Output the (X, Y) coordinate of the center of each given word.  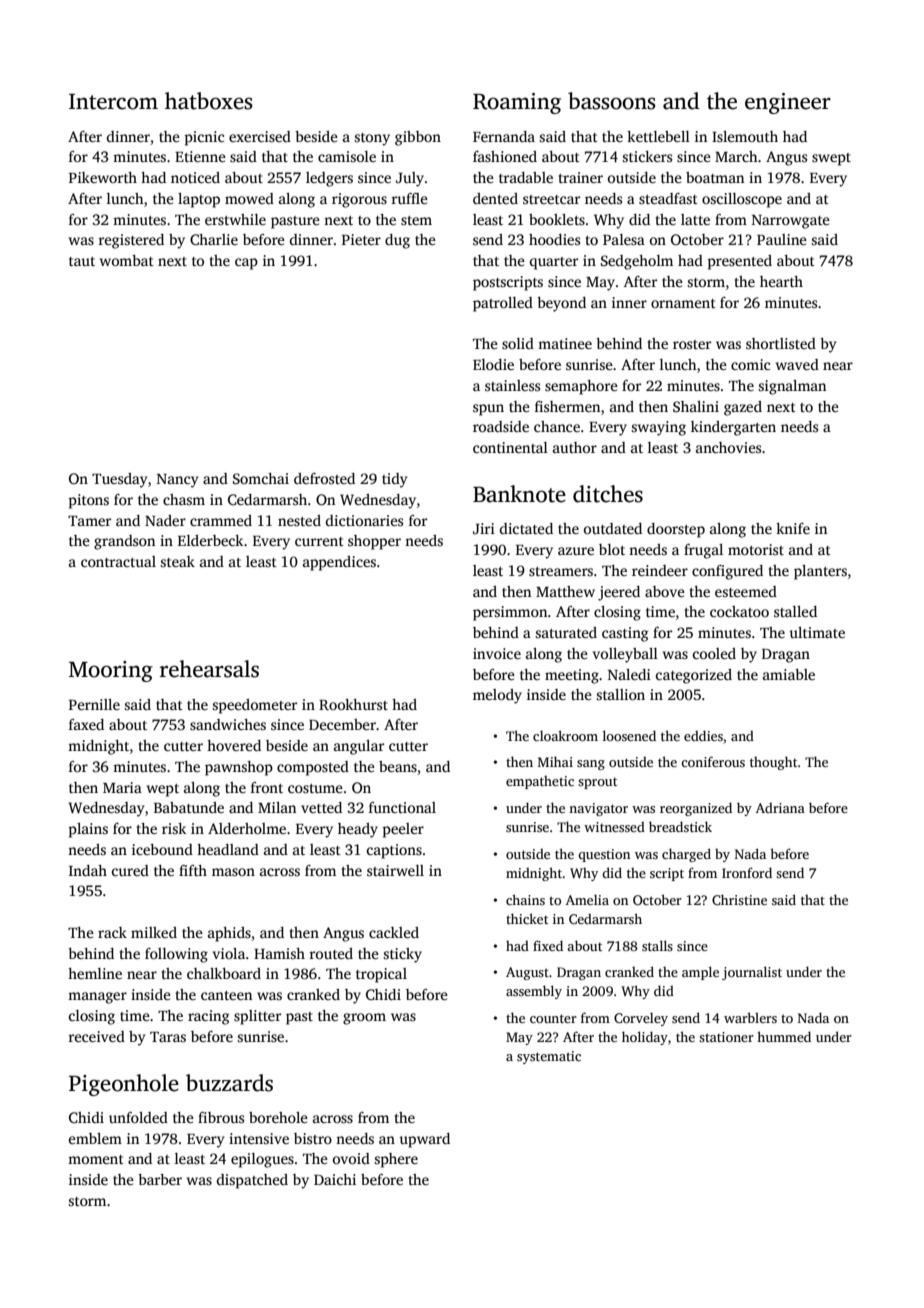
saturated (566, 632)
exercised (260, 136)
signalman (792, 387)
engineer (788, 103)
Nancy (177, 481)
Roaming (517, 103)
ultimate (817, 632)
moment (96, 1159)
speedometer (254, 706)
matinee (565, 343)
